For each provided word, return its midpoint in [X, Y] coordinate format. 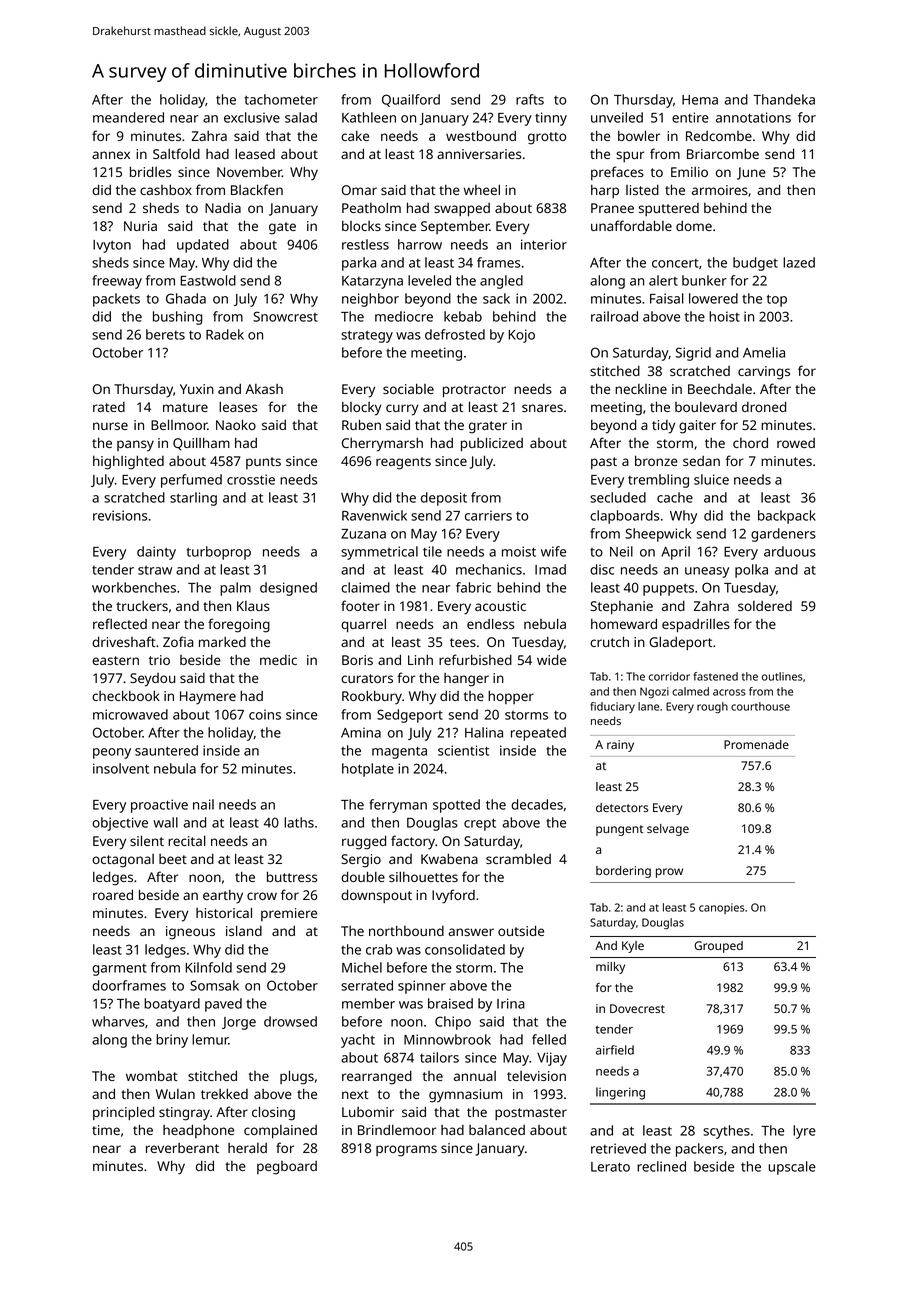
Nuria [140, 226]
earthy [223, 897]
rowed [796, 443]
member [368, 1003]
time [106, 1130]
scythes [726, 1132]
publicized [492, 444]
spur [630, 156]
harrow [420, 244]
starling [193, 499]
